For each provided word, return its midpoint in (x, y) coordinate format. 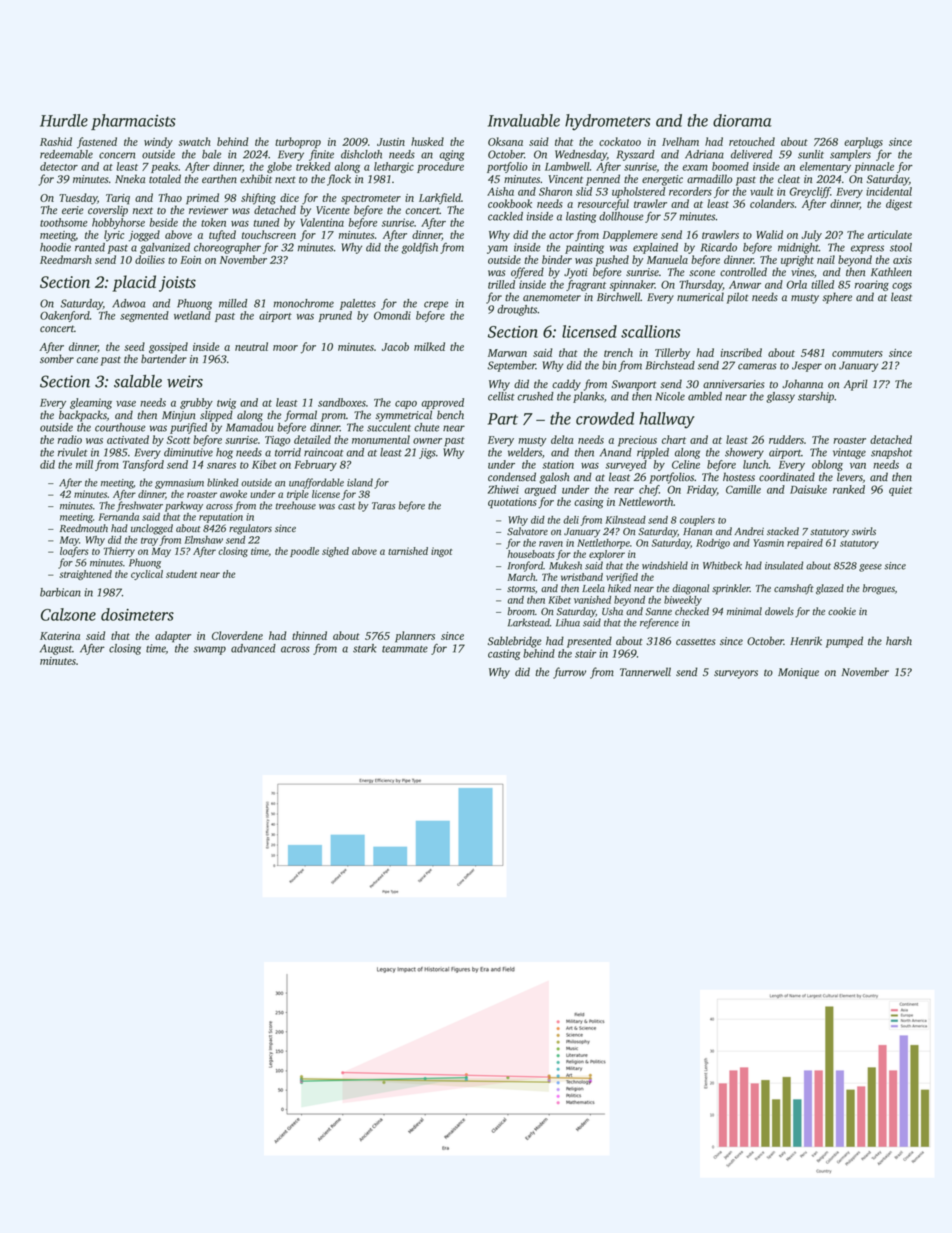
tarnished (408, 551)
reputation (221, 518)
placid (134, 283)
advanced (253, 648)
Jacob (395, 346)
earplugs (863, 143)
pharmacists (133, 122)
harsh (899, 641)
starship (816, 397)
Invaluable (524, 120)
